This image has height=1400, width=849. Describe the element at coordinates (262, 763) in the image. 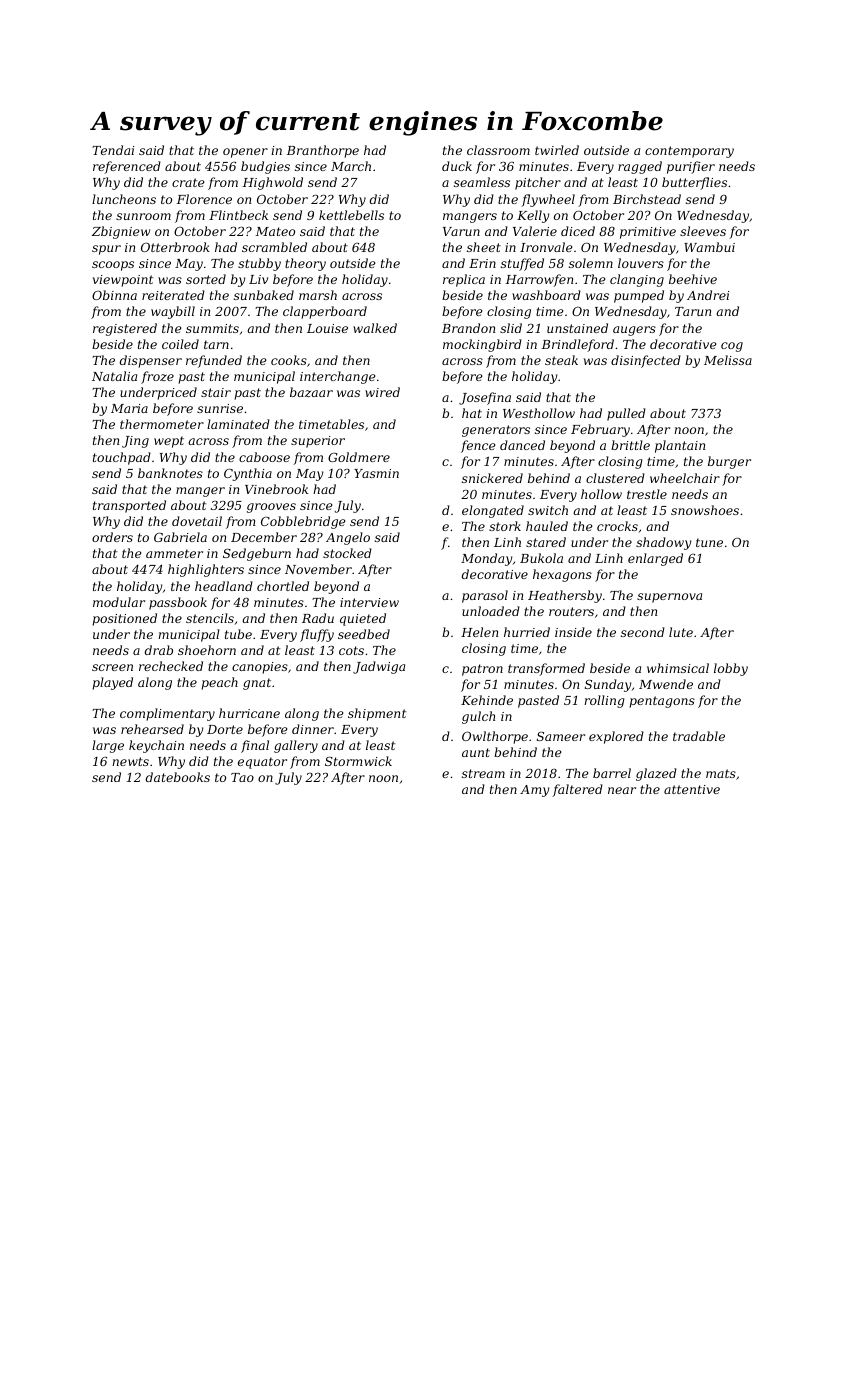

I see `equator` at that location.
